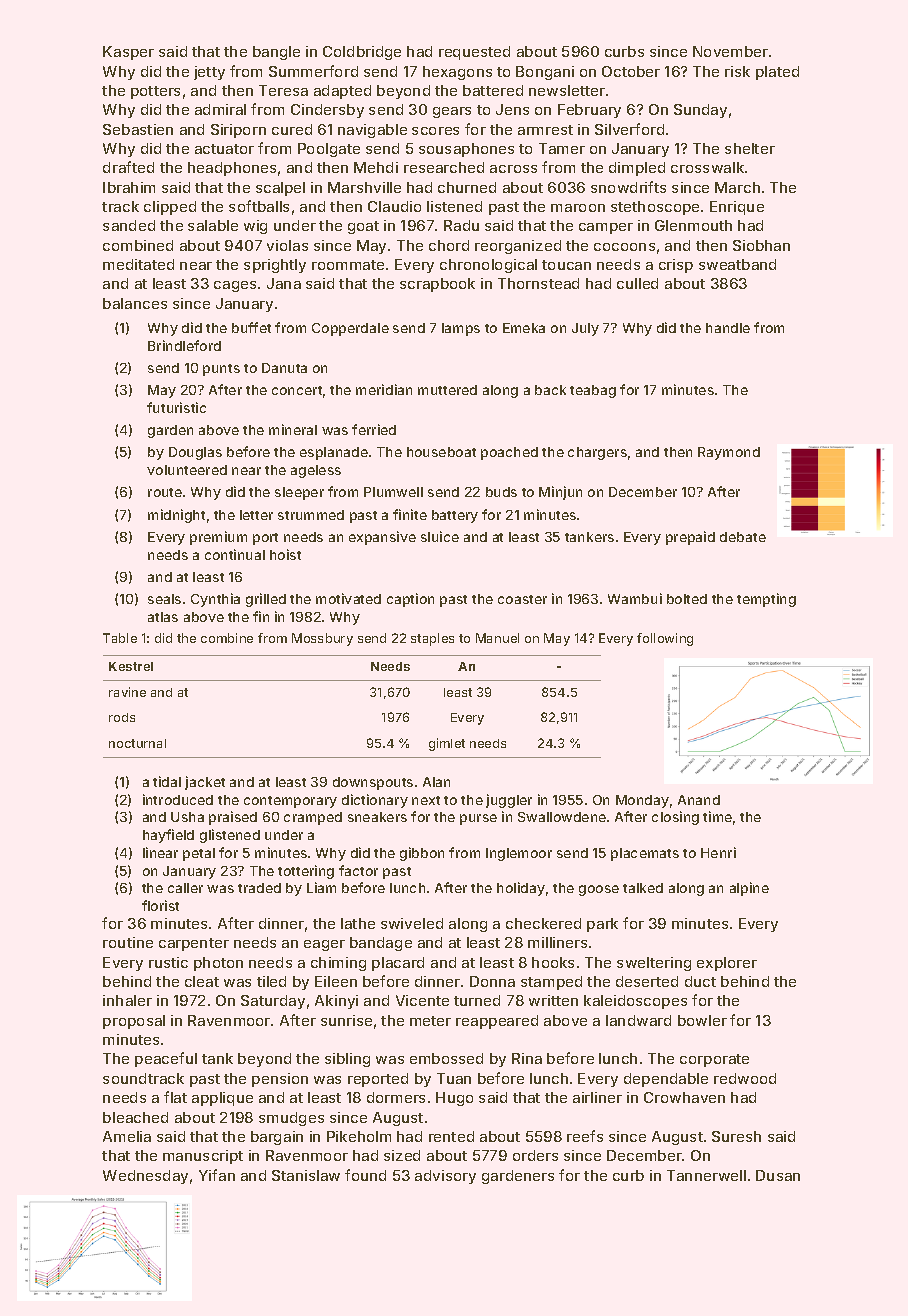  I want to click on rented, so click(451, 1136).
